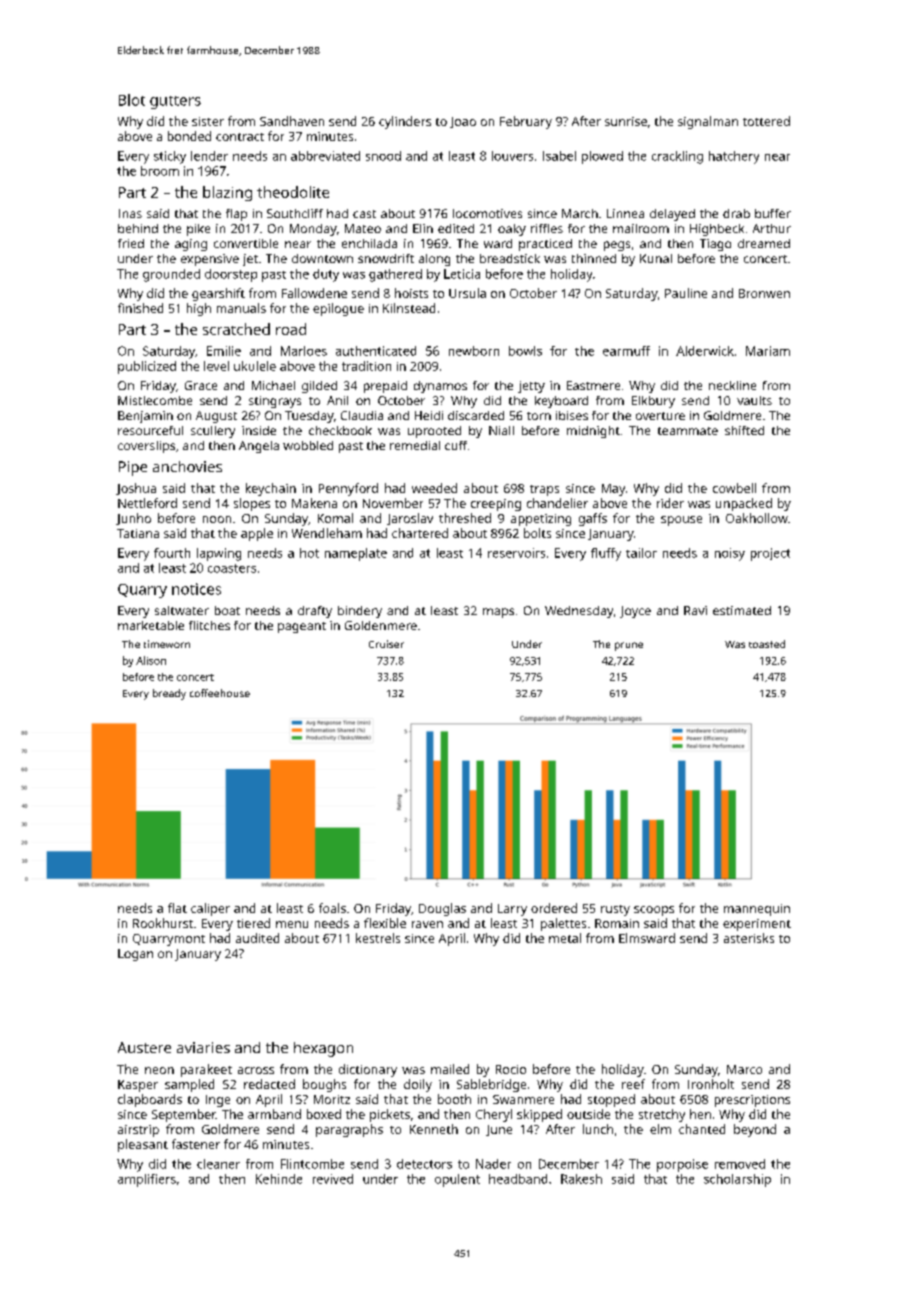  What do you see at coordinates (240, 137) in the page?
I see `contract` at bounding box center [240, 137].
